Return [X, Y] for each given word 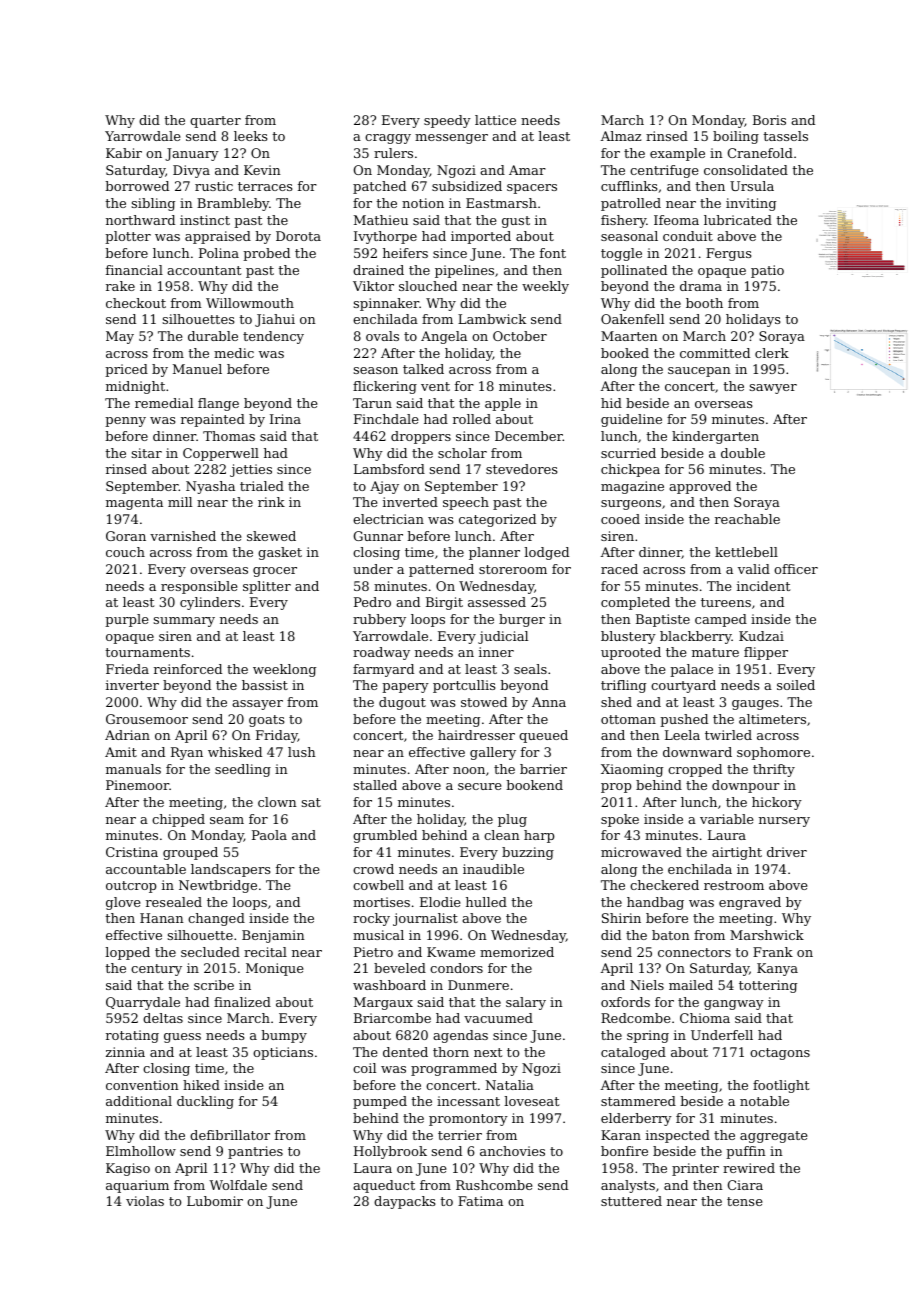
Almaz [621, 136]
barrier [543, 769]
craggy [388, 139]
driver [787, 852]
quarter [215, 122]
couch [125, 552]
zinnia [125, 1052]
